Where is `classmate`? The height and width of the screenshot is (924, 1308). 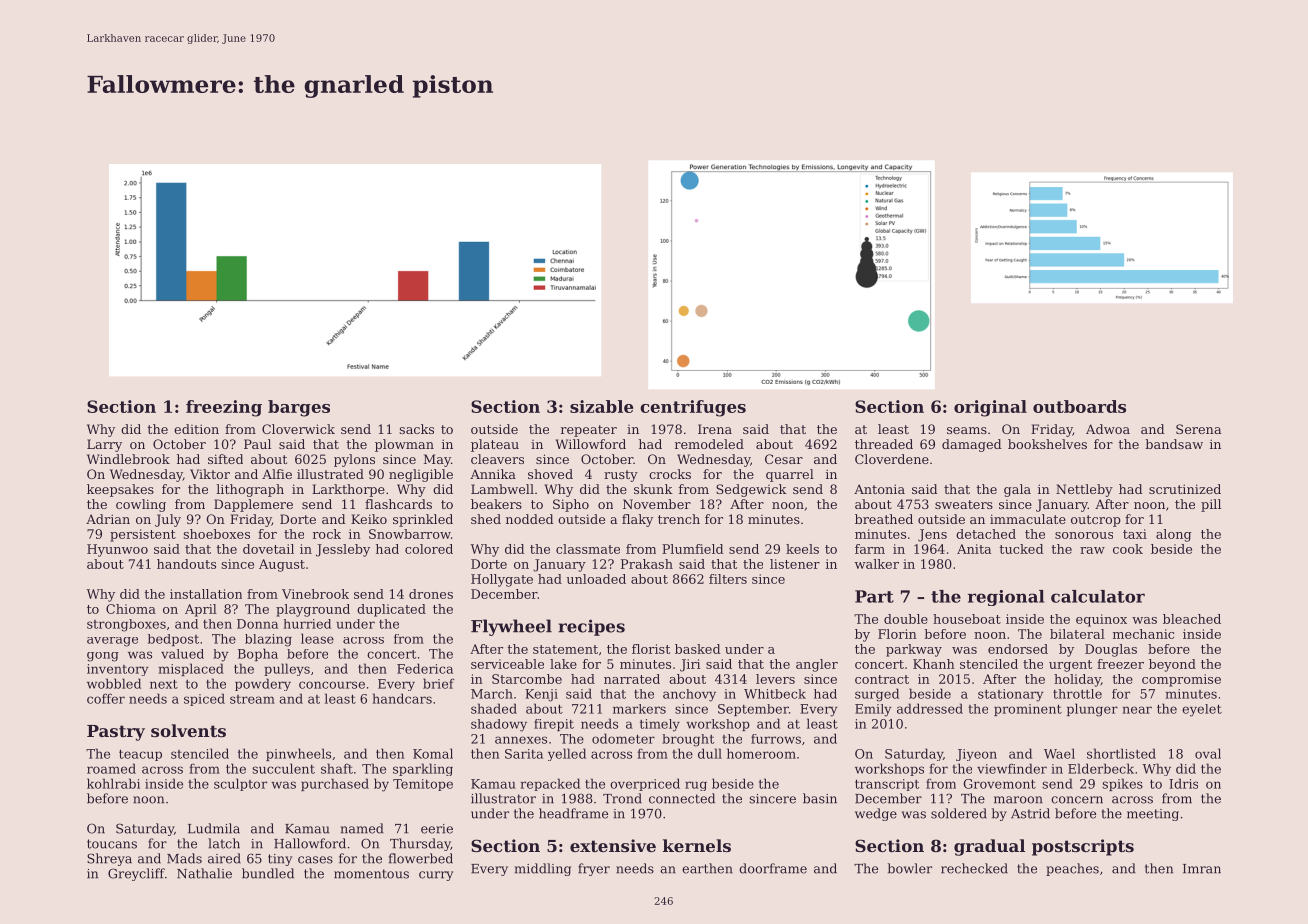 classmate is located at coordinates (588, 549).
